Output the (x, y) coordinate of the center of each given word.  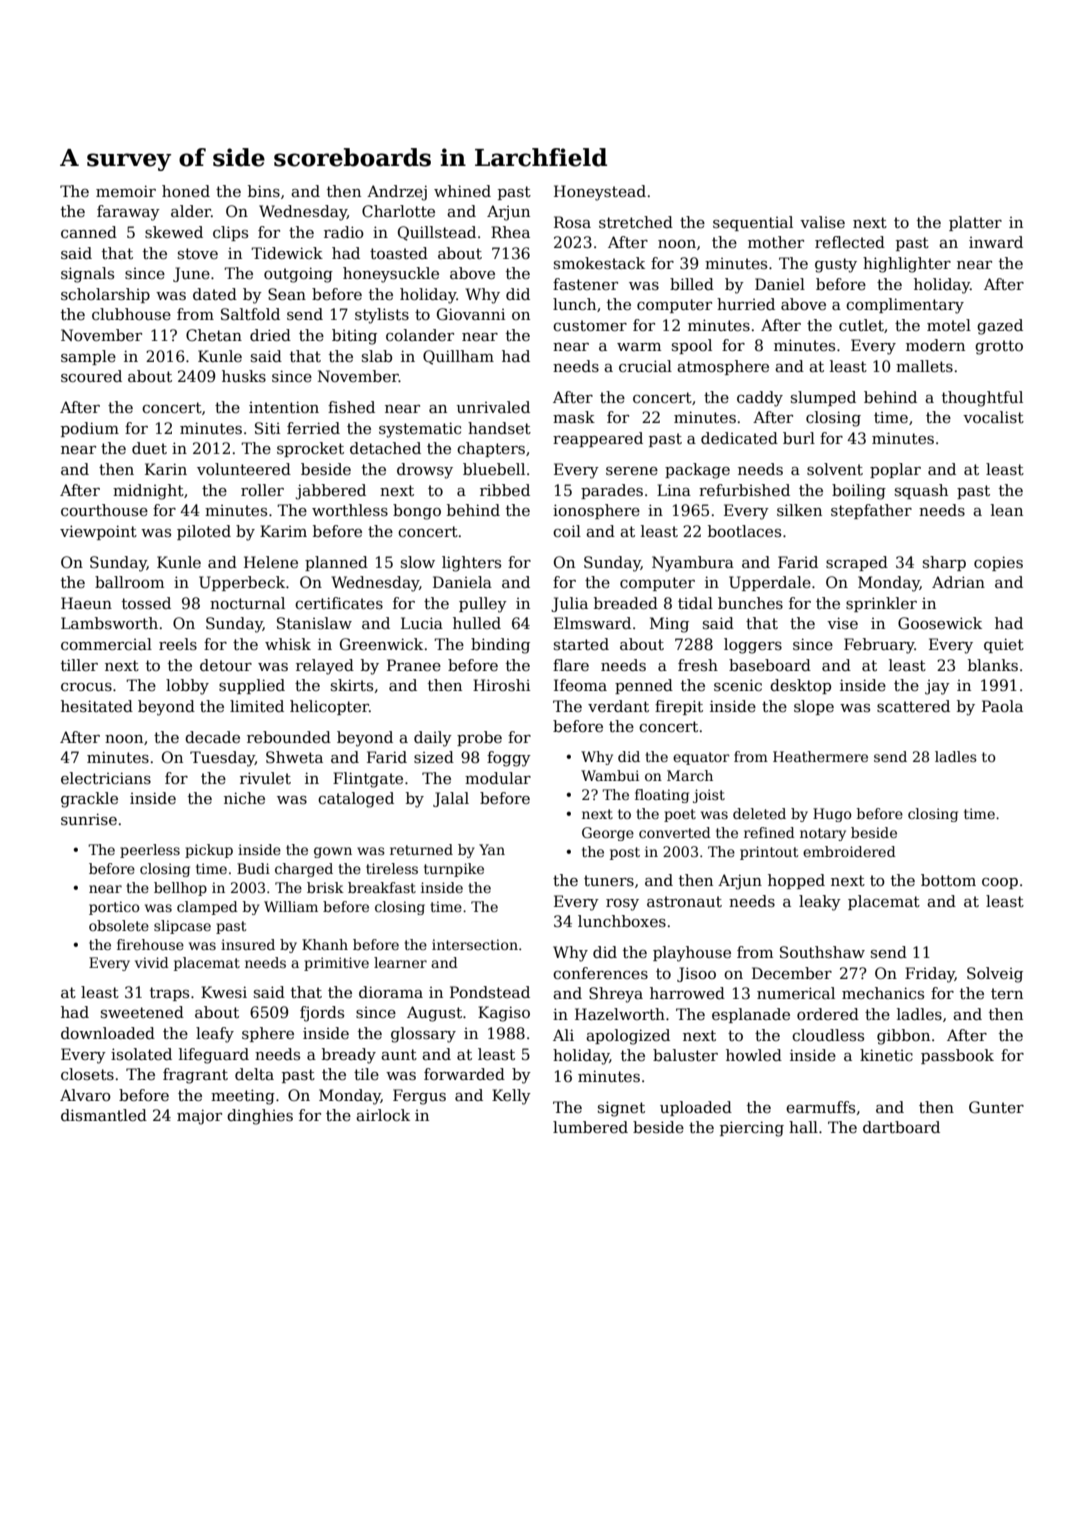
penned (644, 686)
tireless (392, 868)
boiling (859, 492)
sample (88, 357)
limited (257, 706)
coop (1000, 883)
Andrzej (397, 193)
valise (822, 222)
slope (814, 707)
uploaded (696, 1108)
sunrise (89, 819)
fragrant (195, 1076)
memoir (126, 191)
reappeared (598, 439)
